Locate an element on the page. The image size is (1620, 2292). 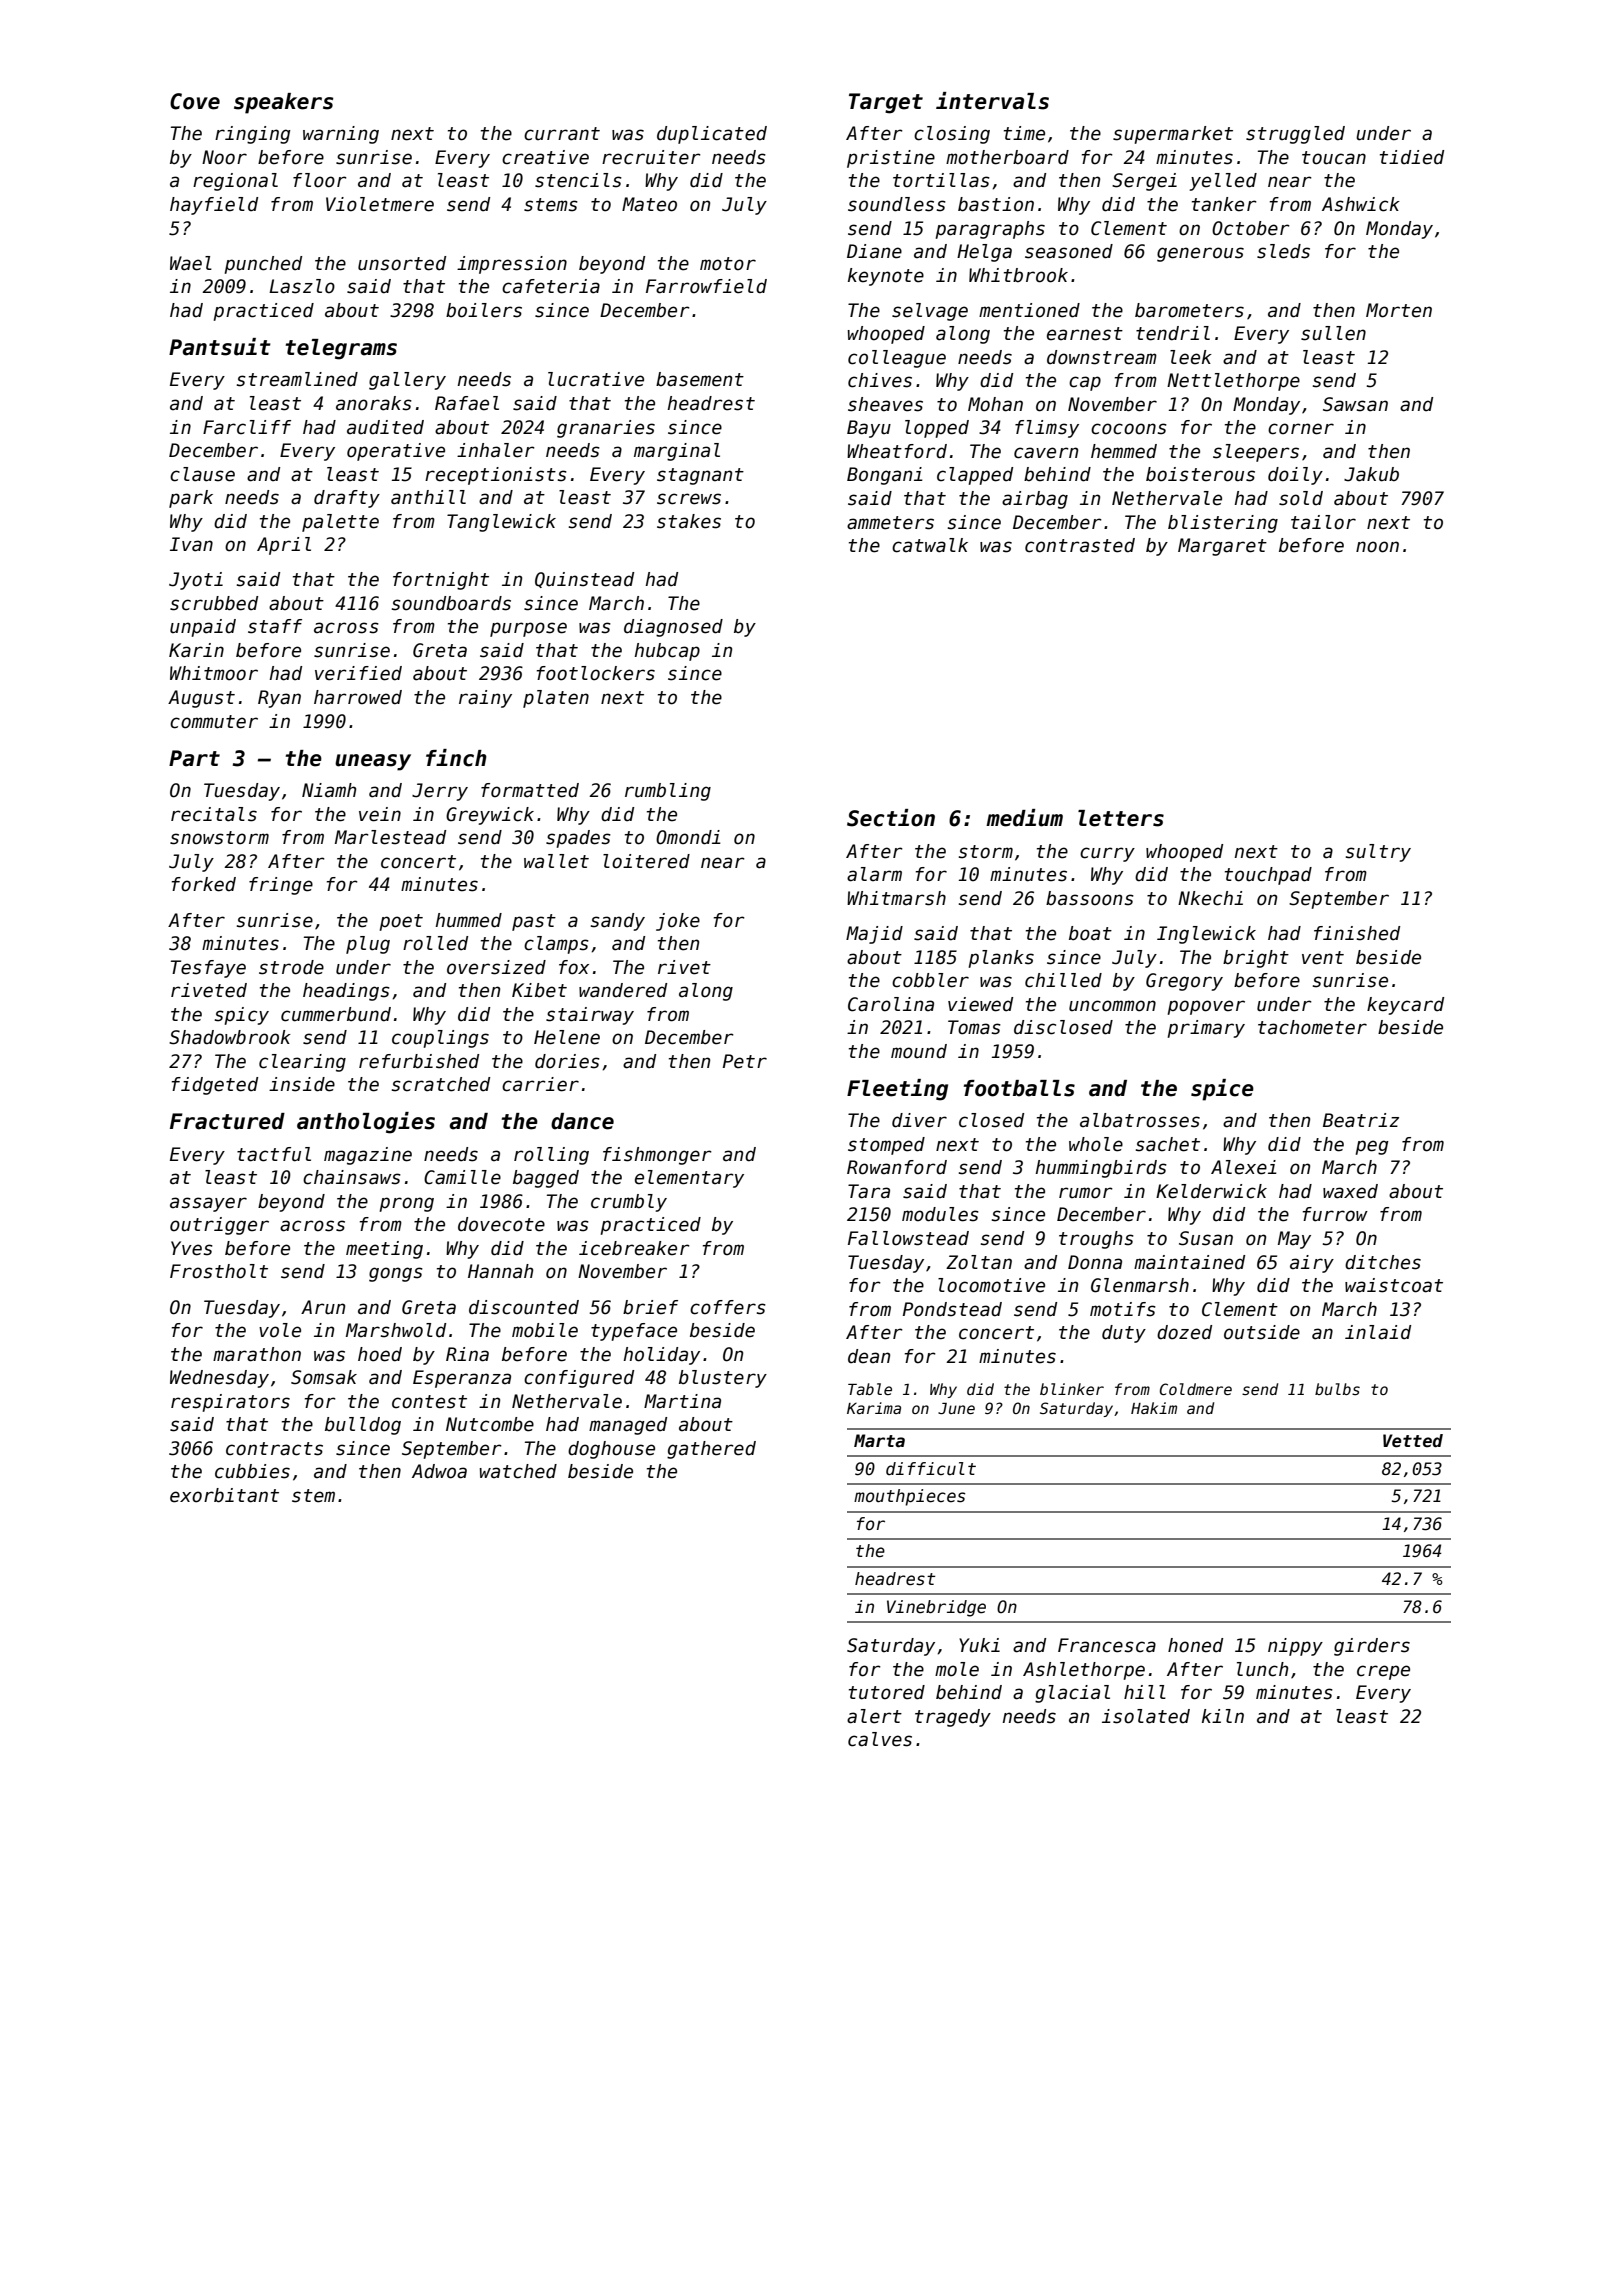
letters is located at coordinates (1121, 818).
